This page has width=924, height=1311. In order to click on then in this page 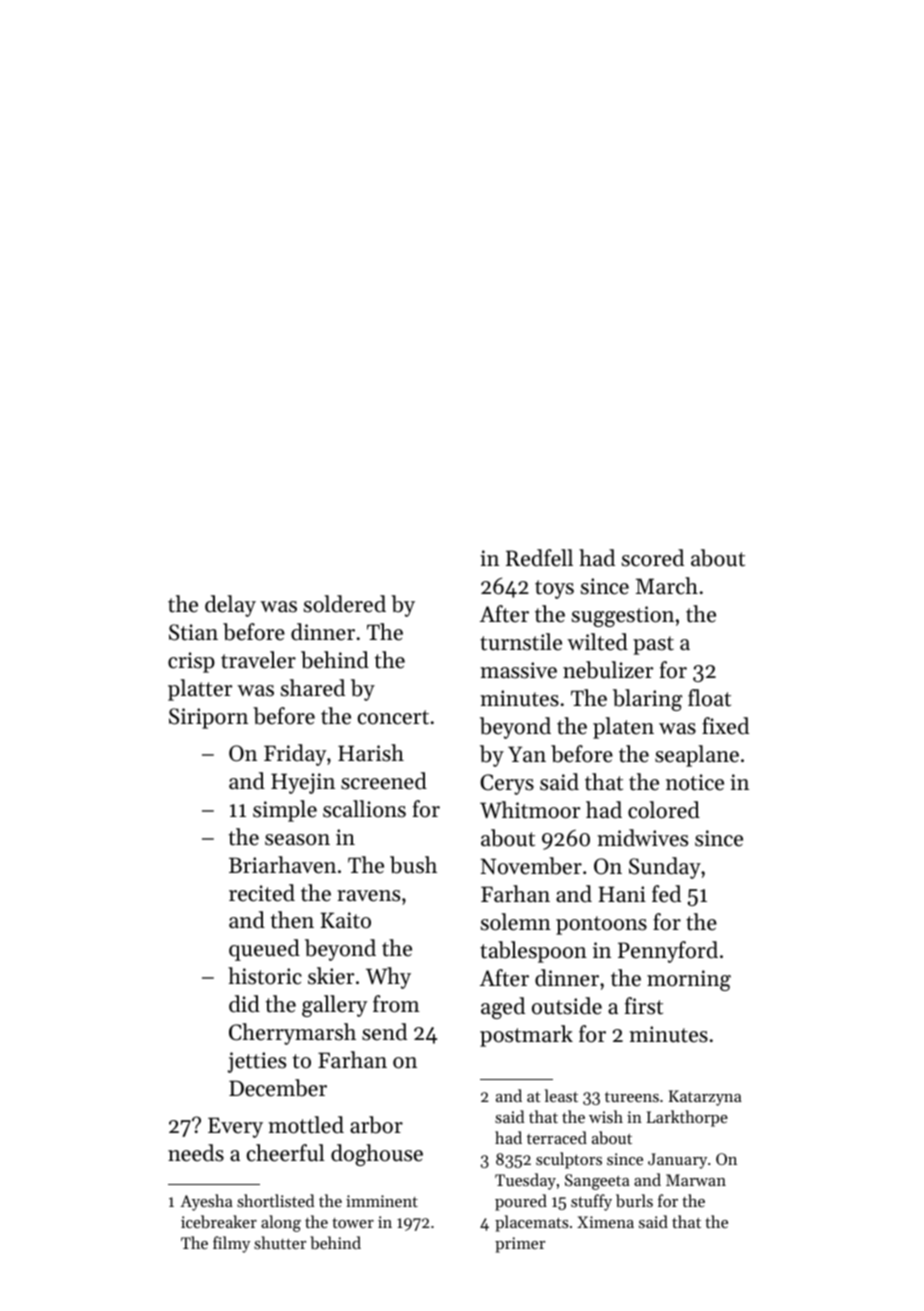, I will do `click(292, 920)`.
